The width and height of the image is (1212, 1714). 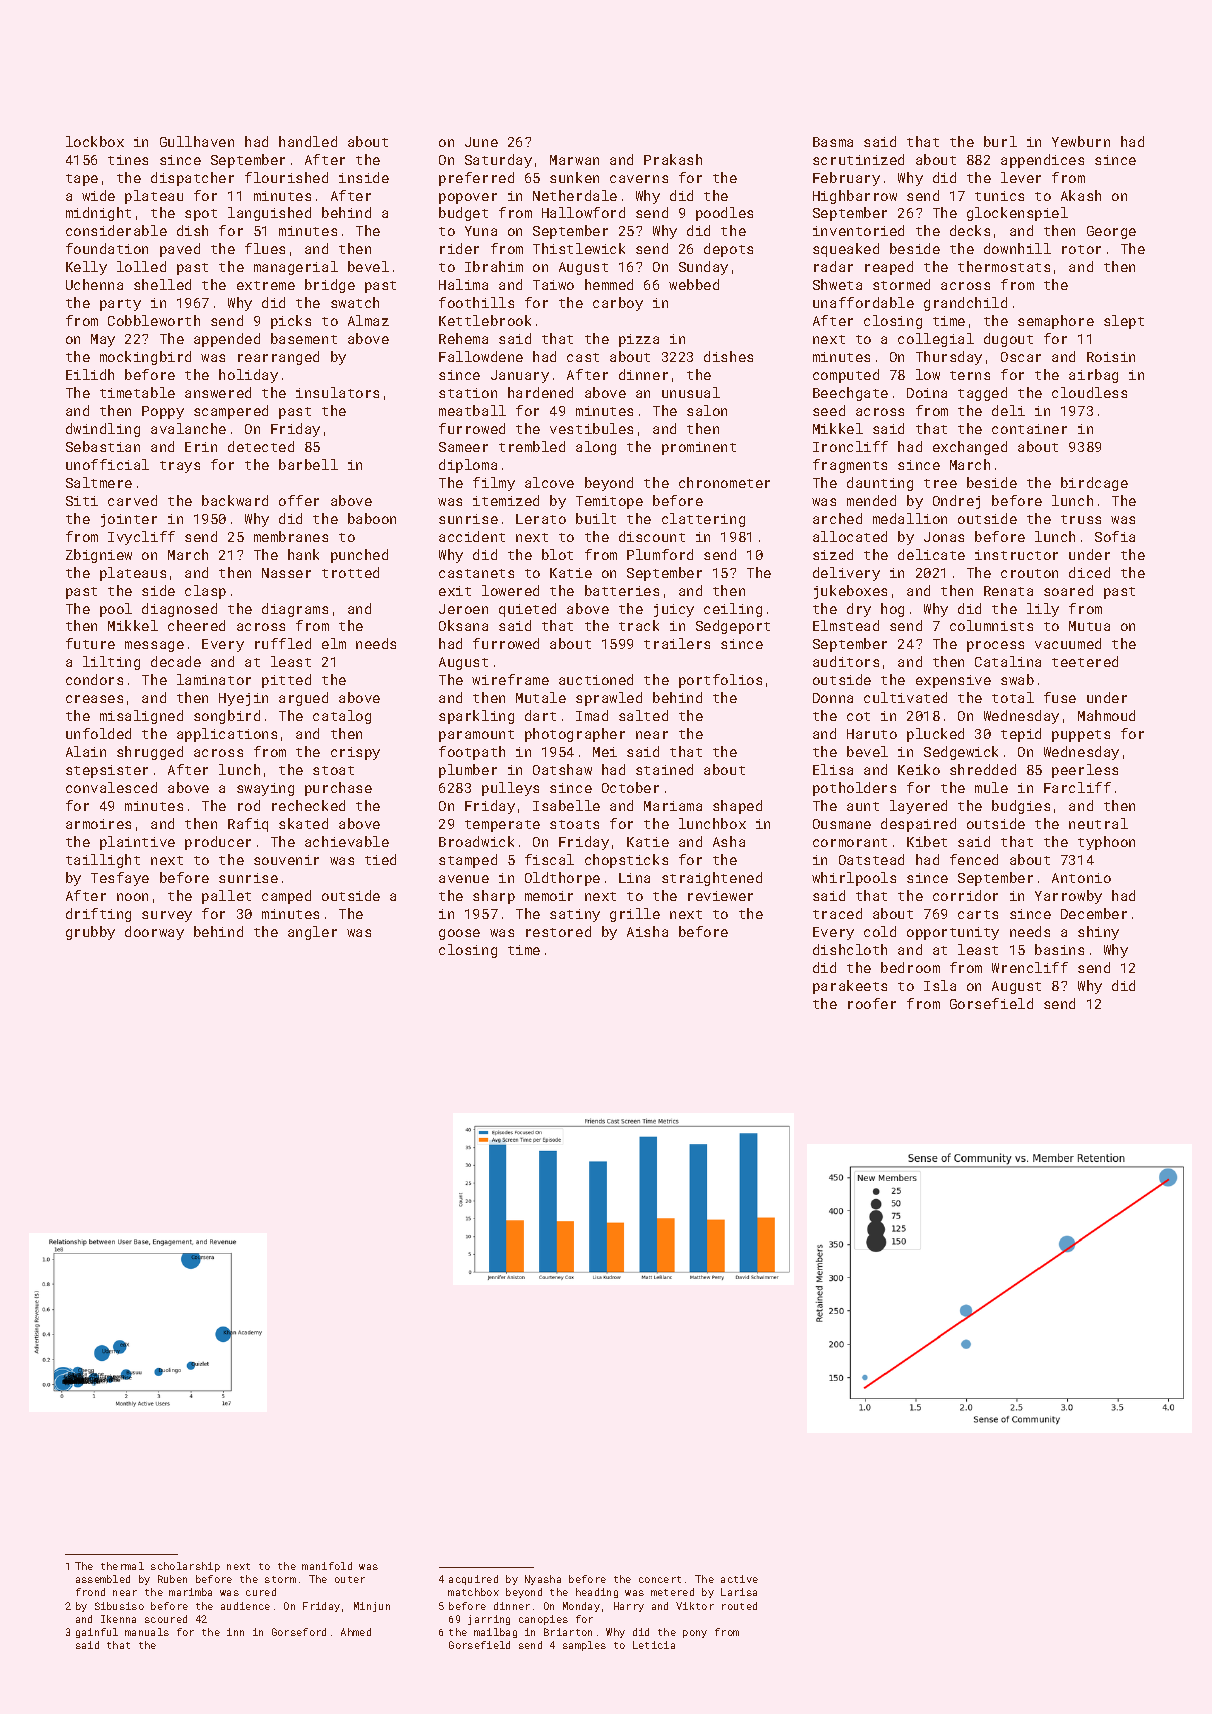 I want to click on insulators, so click(x=337, y=392).
